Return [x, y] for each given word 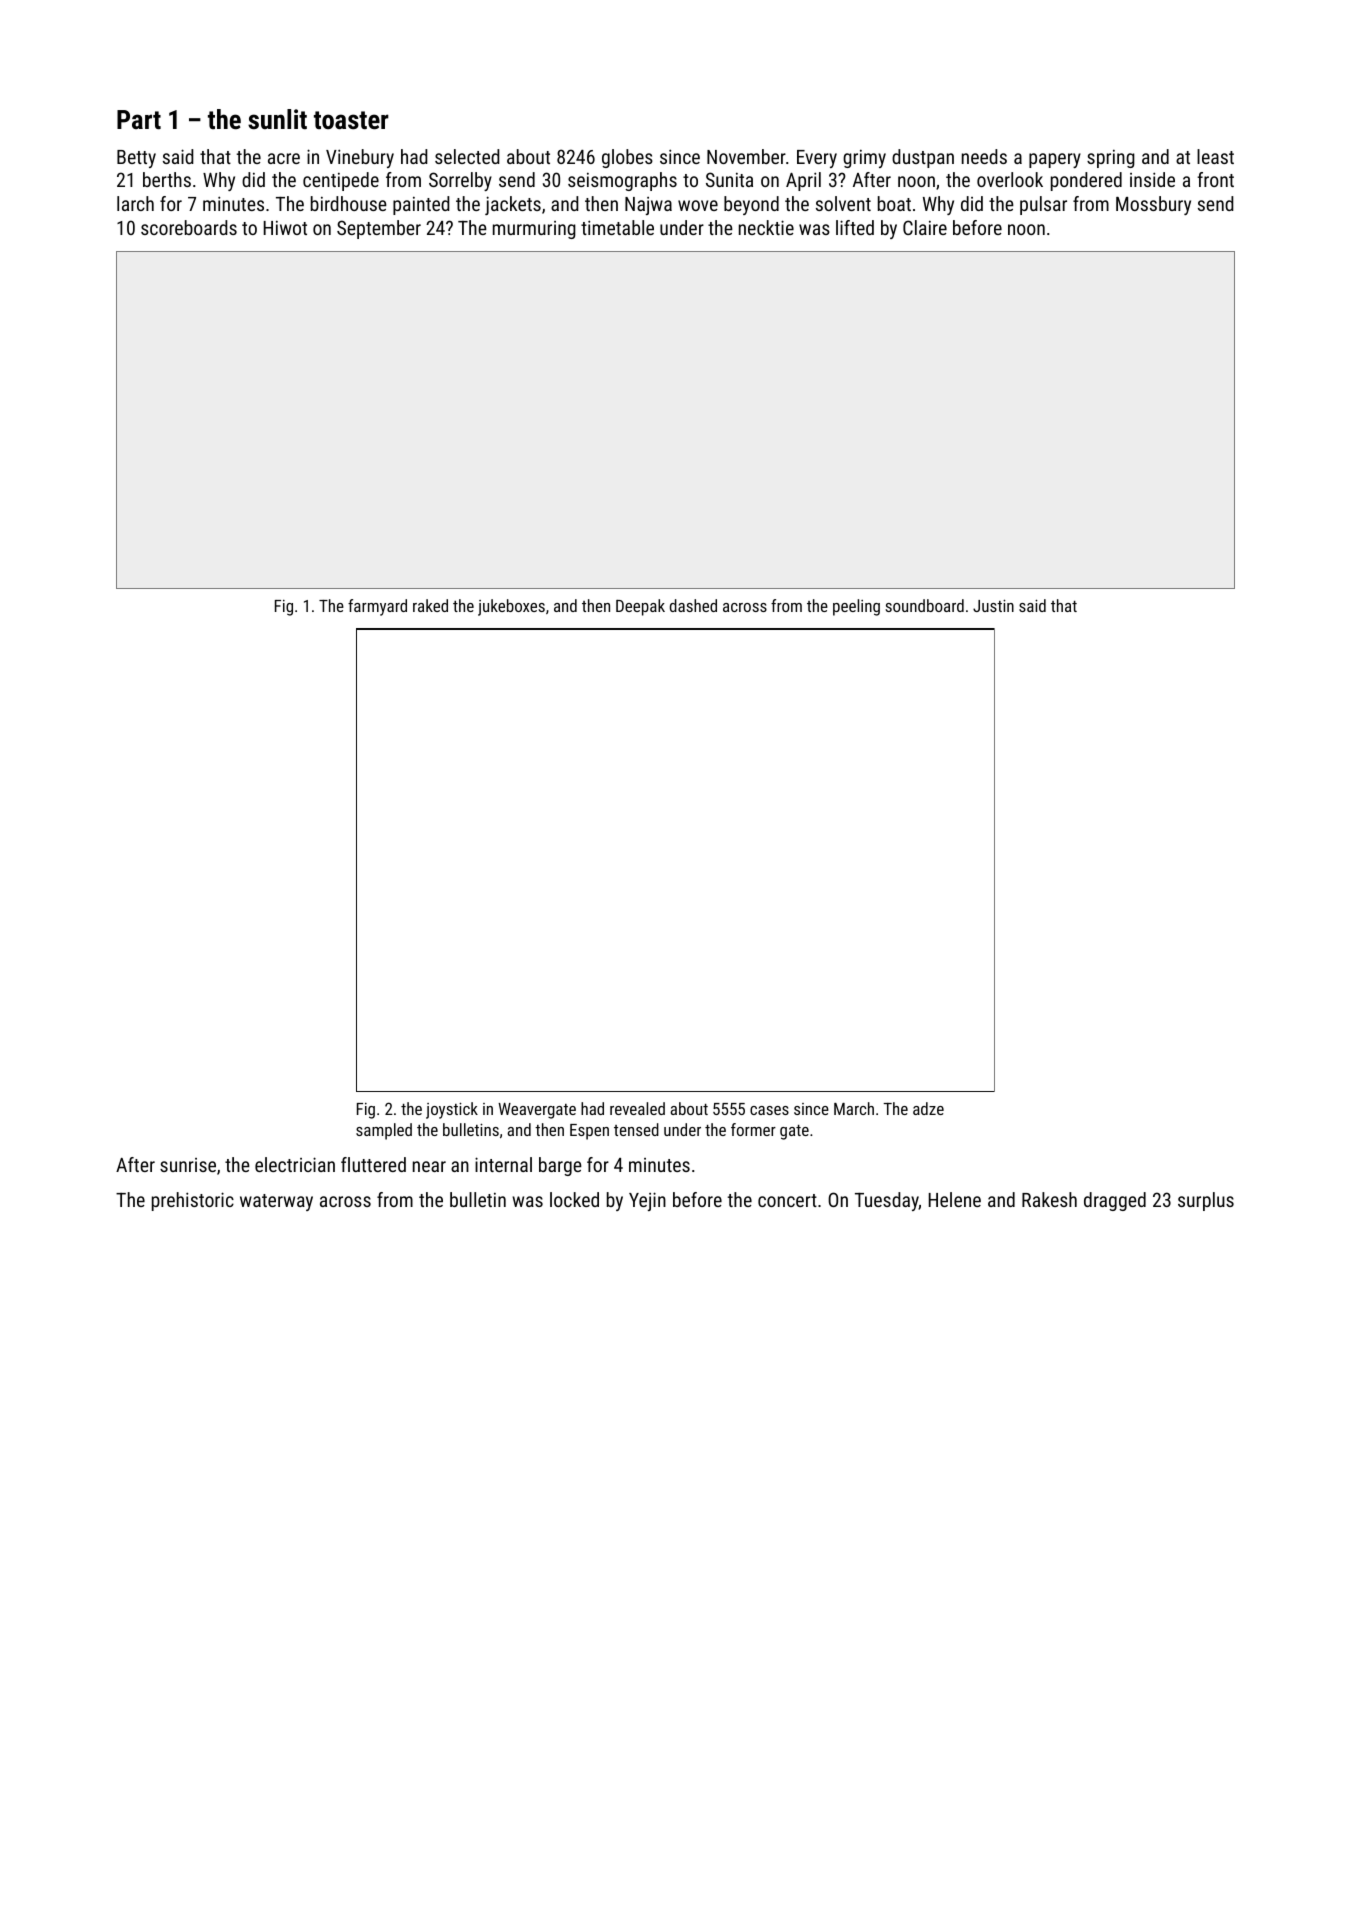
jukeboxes [511, 607]
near [429, 1166]
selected [467, 156]
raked [430, 605]
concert [787, 1200]
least [1215, 156]
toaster [351, 120]
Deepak [640, 607]
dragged [1115, 1201]
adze [928, 1108]
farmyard [377, 607]
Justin [993, 605]
